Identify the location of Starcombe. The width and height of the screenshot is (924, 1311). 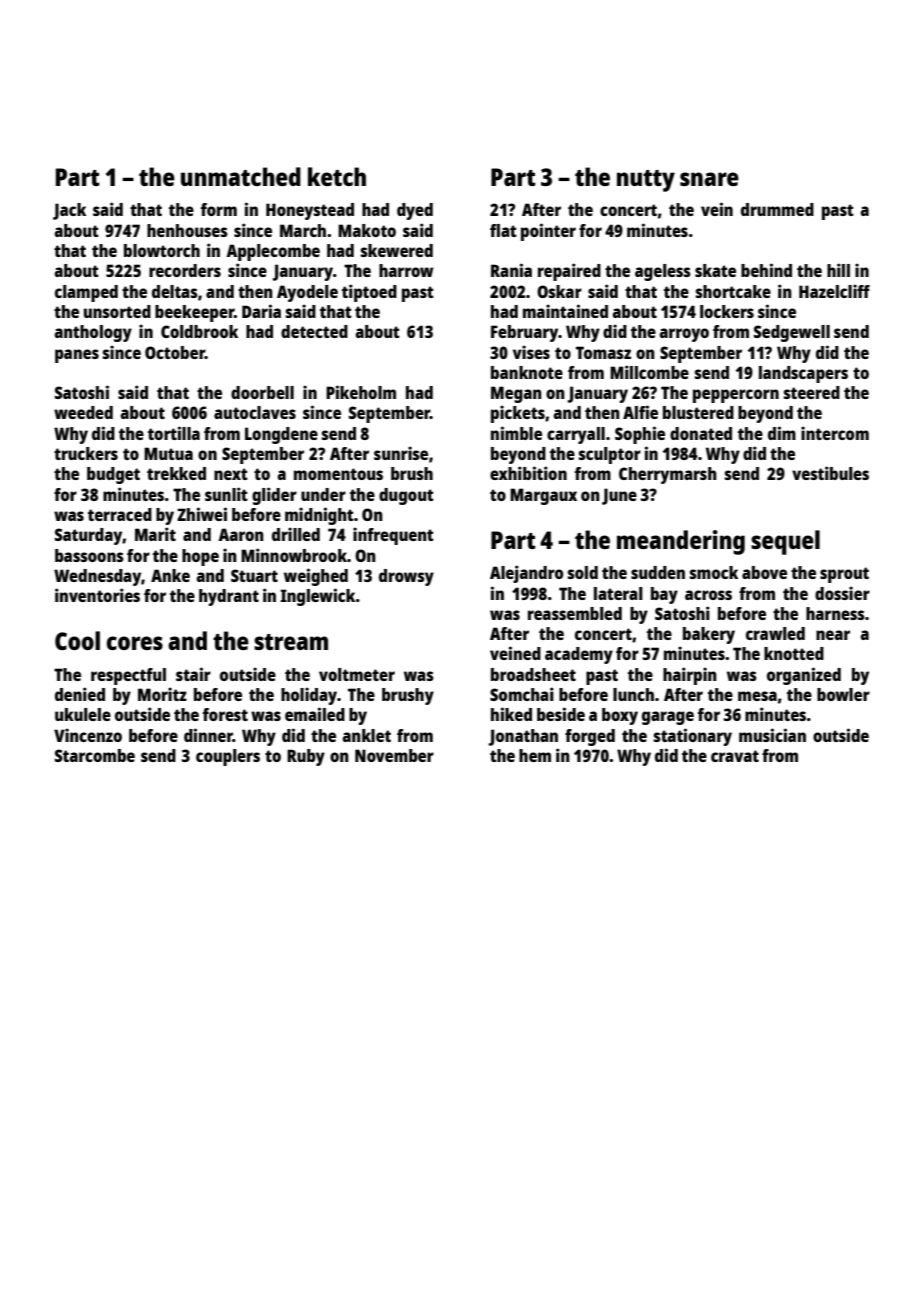
(95, 755).
